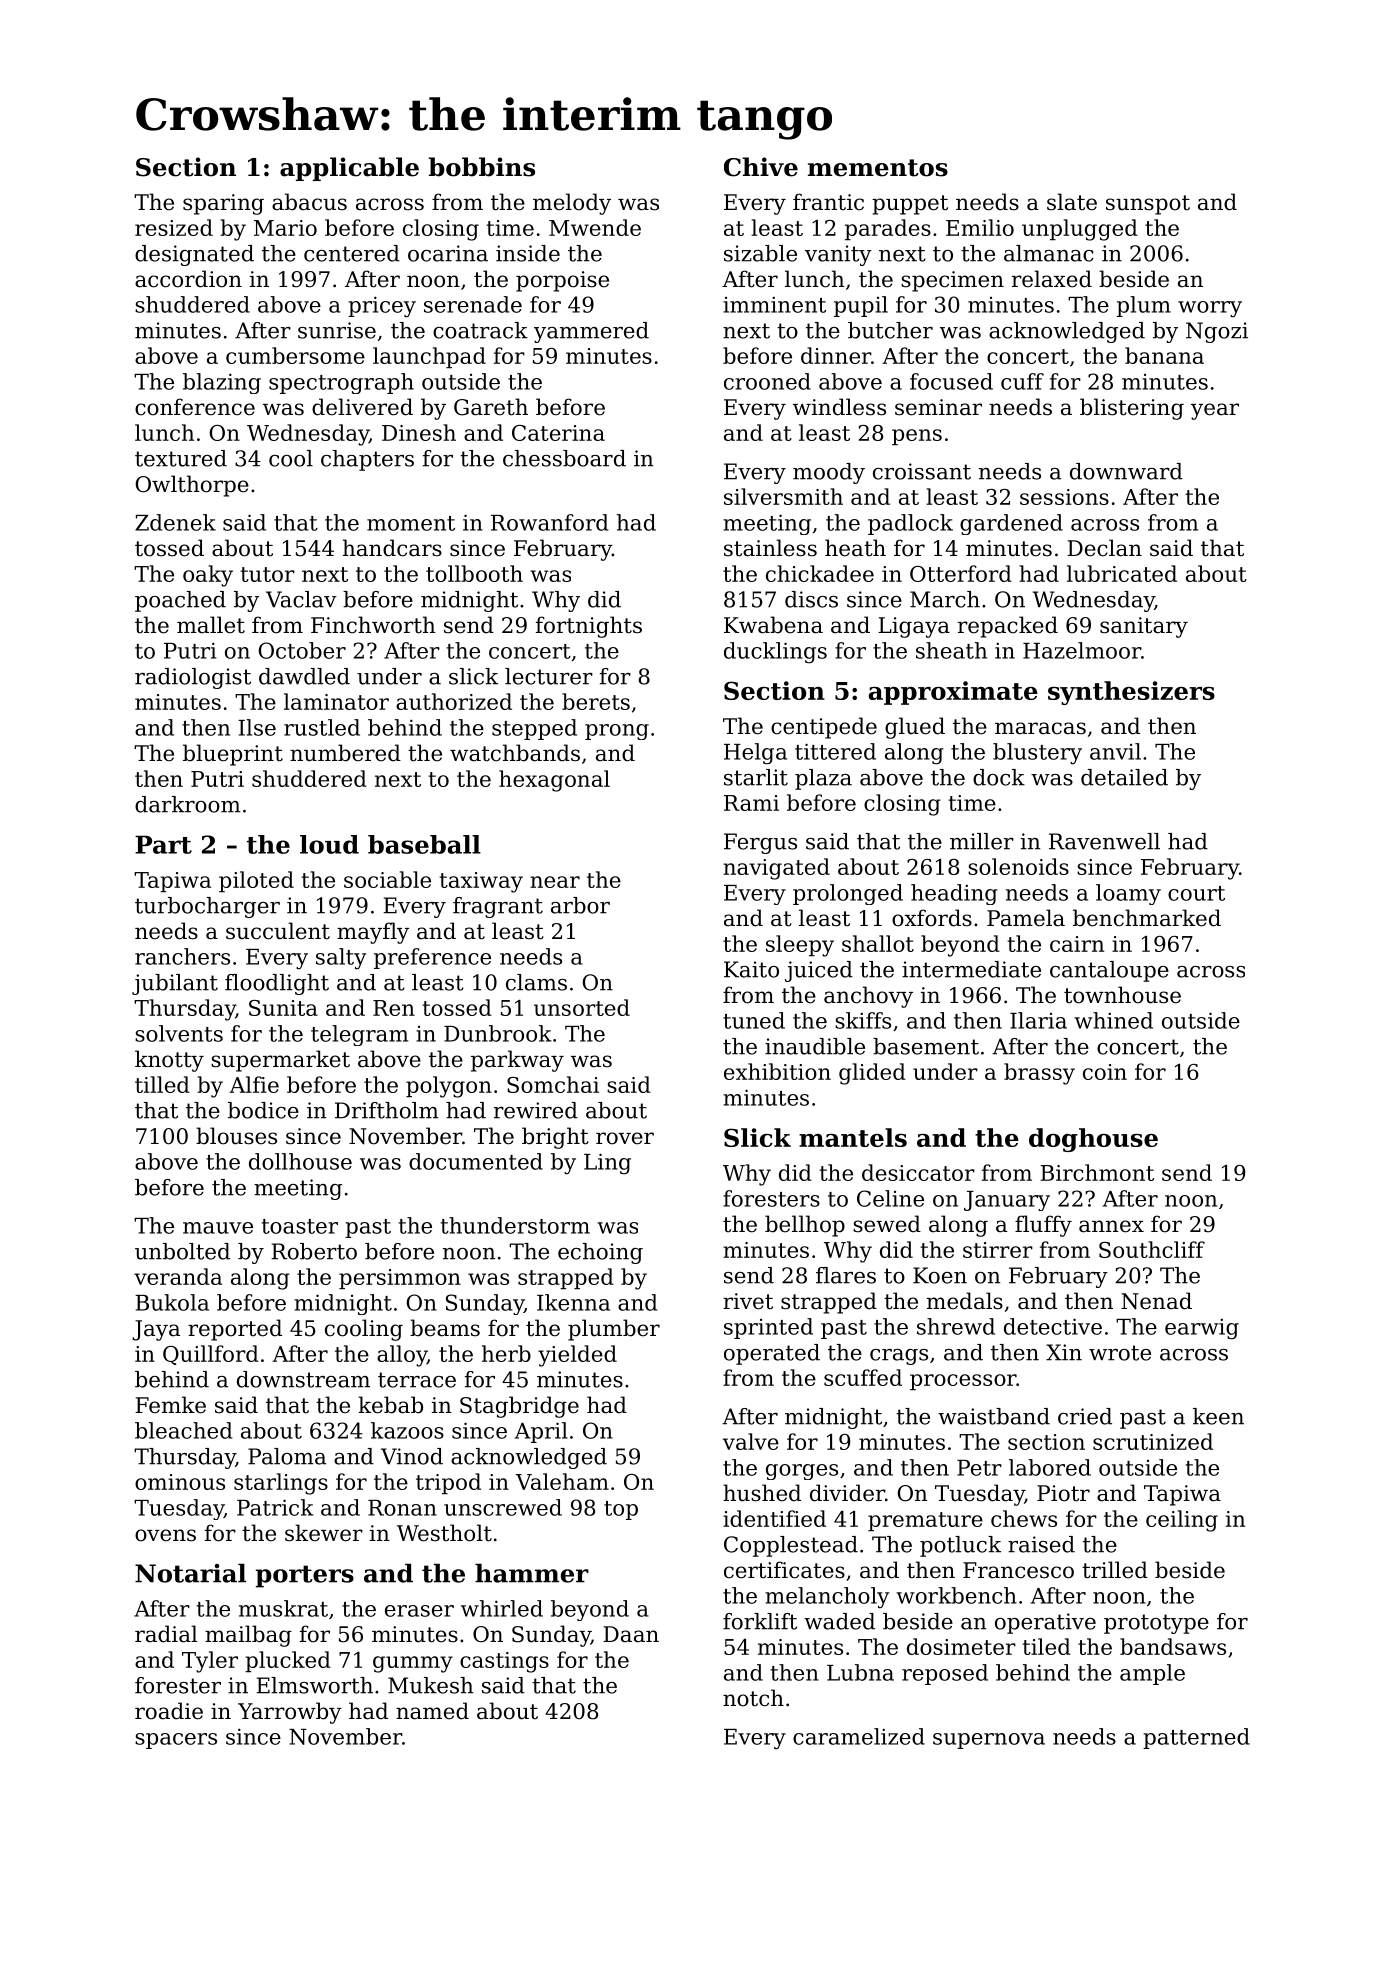 The image size is (1386, 1969). Describe the element at coordinates (549, 522) in the screenshot. I see `Rowanford` at that location.
